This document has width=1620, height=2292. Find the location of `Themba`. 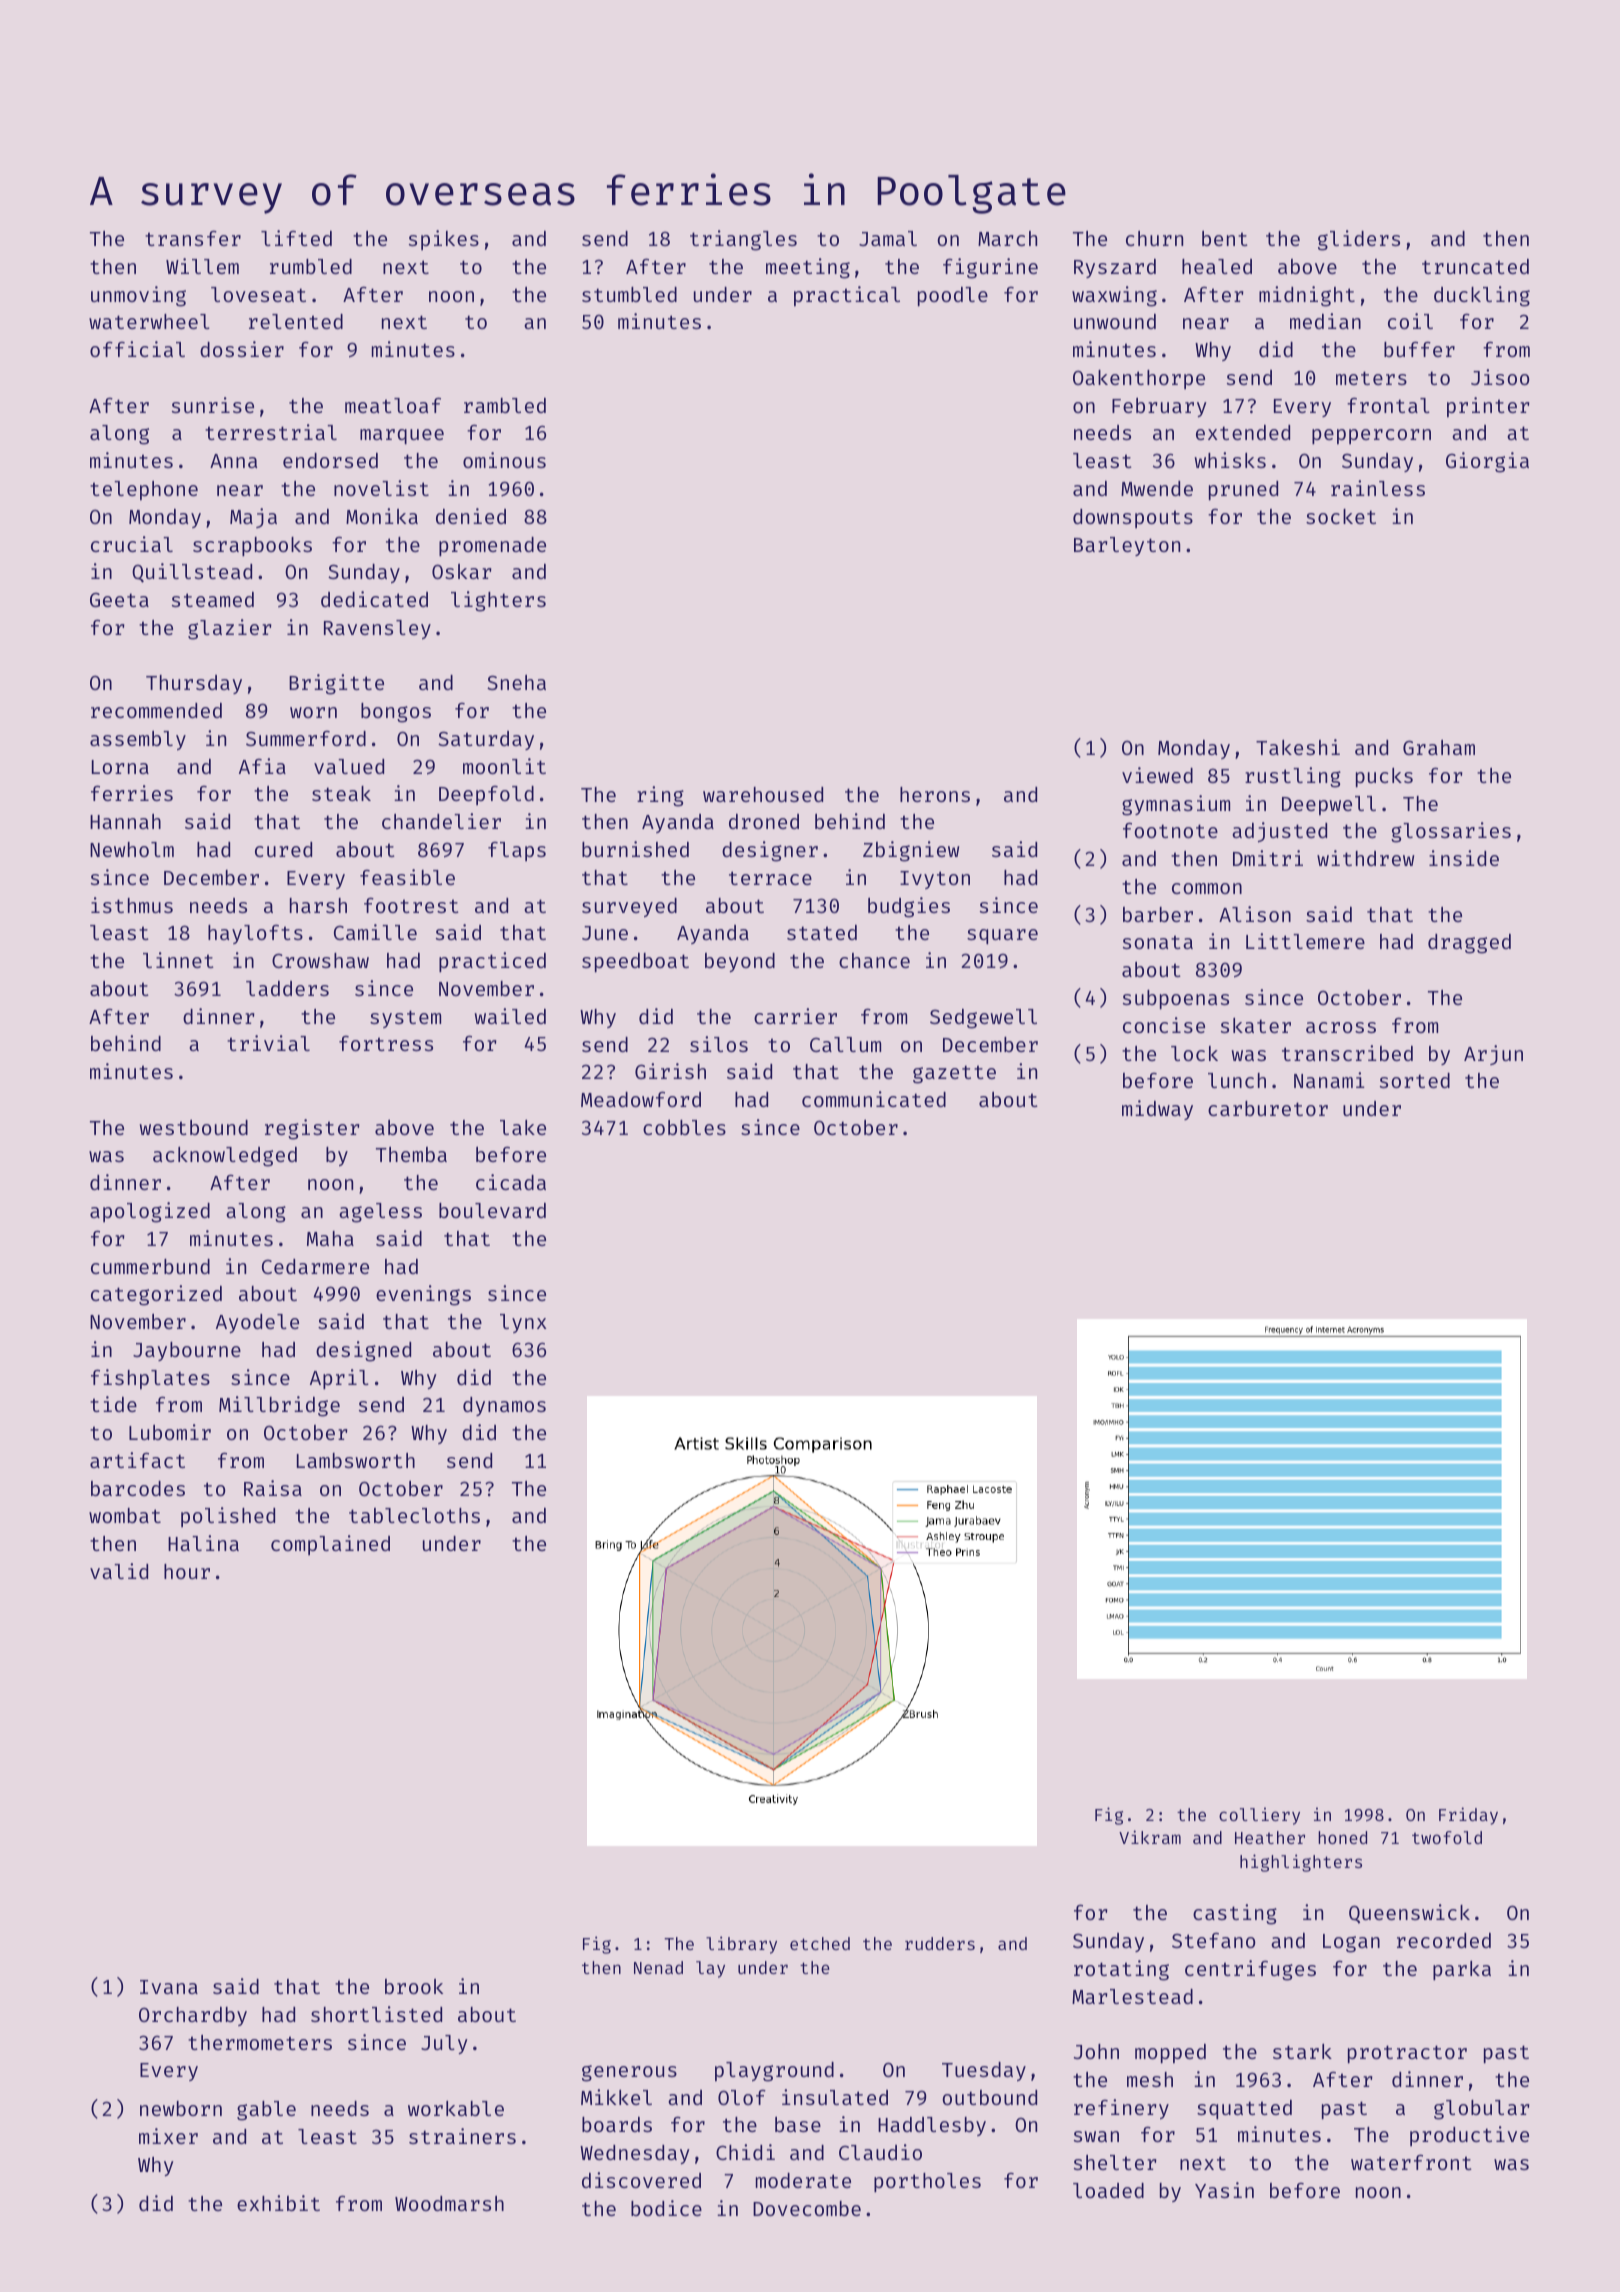

Themba is located at coordinates (411, 1154).
